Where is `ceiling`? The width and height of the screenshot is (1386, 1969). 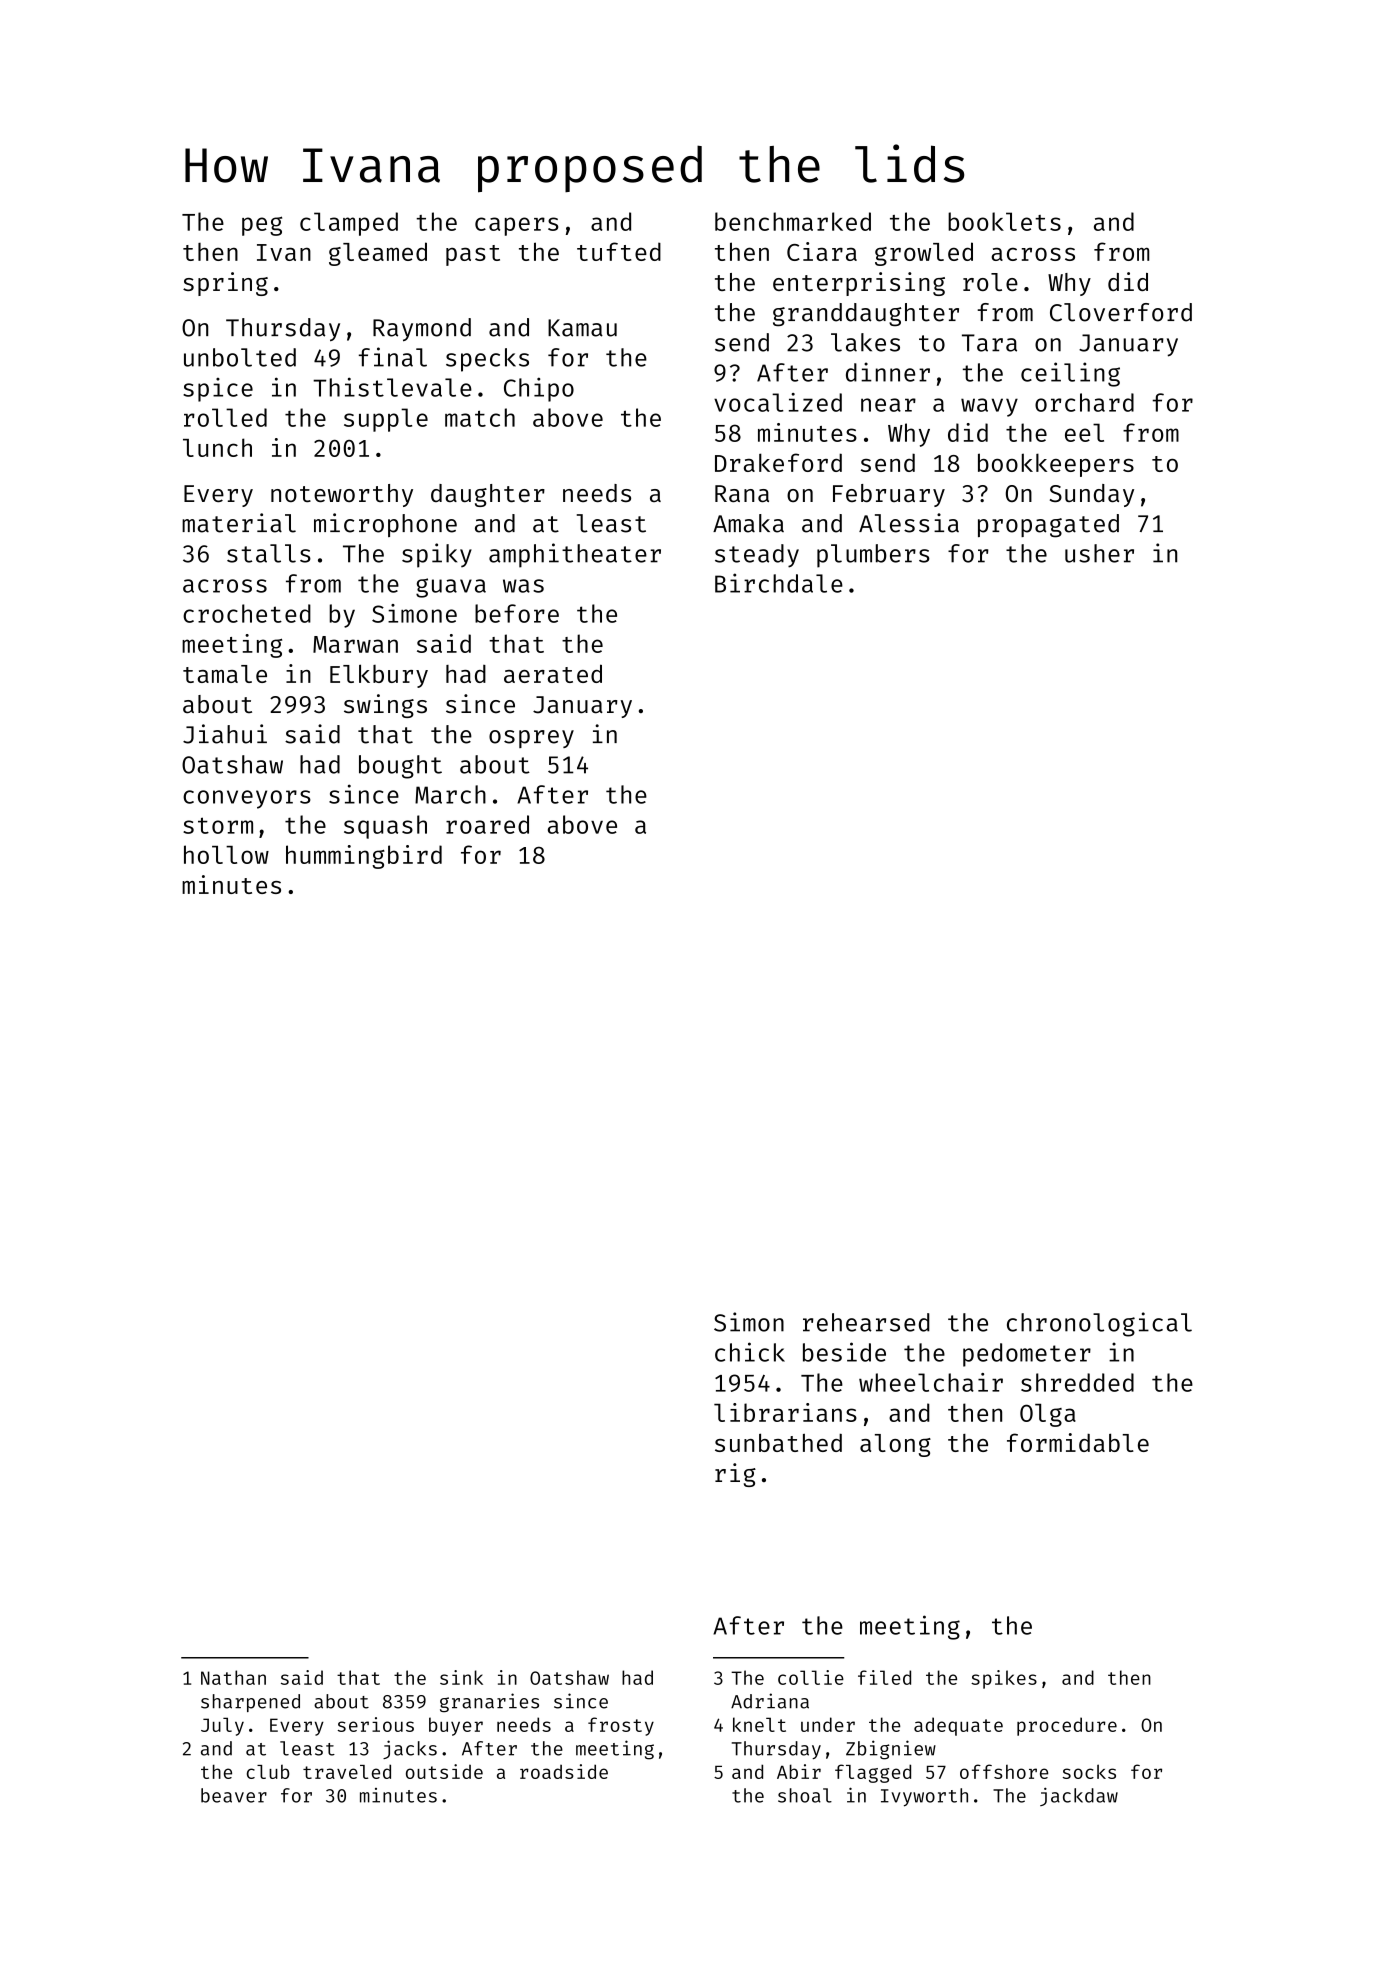 ceiling is located at coordinates (1070, 374).
